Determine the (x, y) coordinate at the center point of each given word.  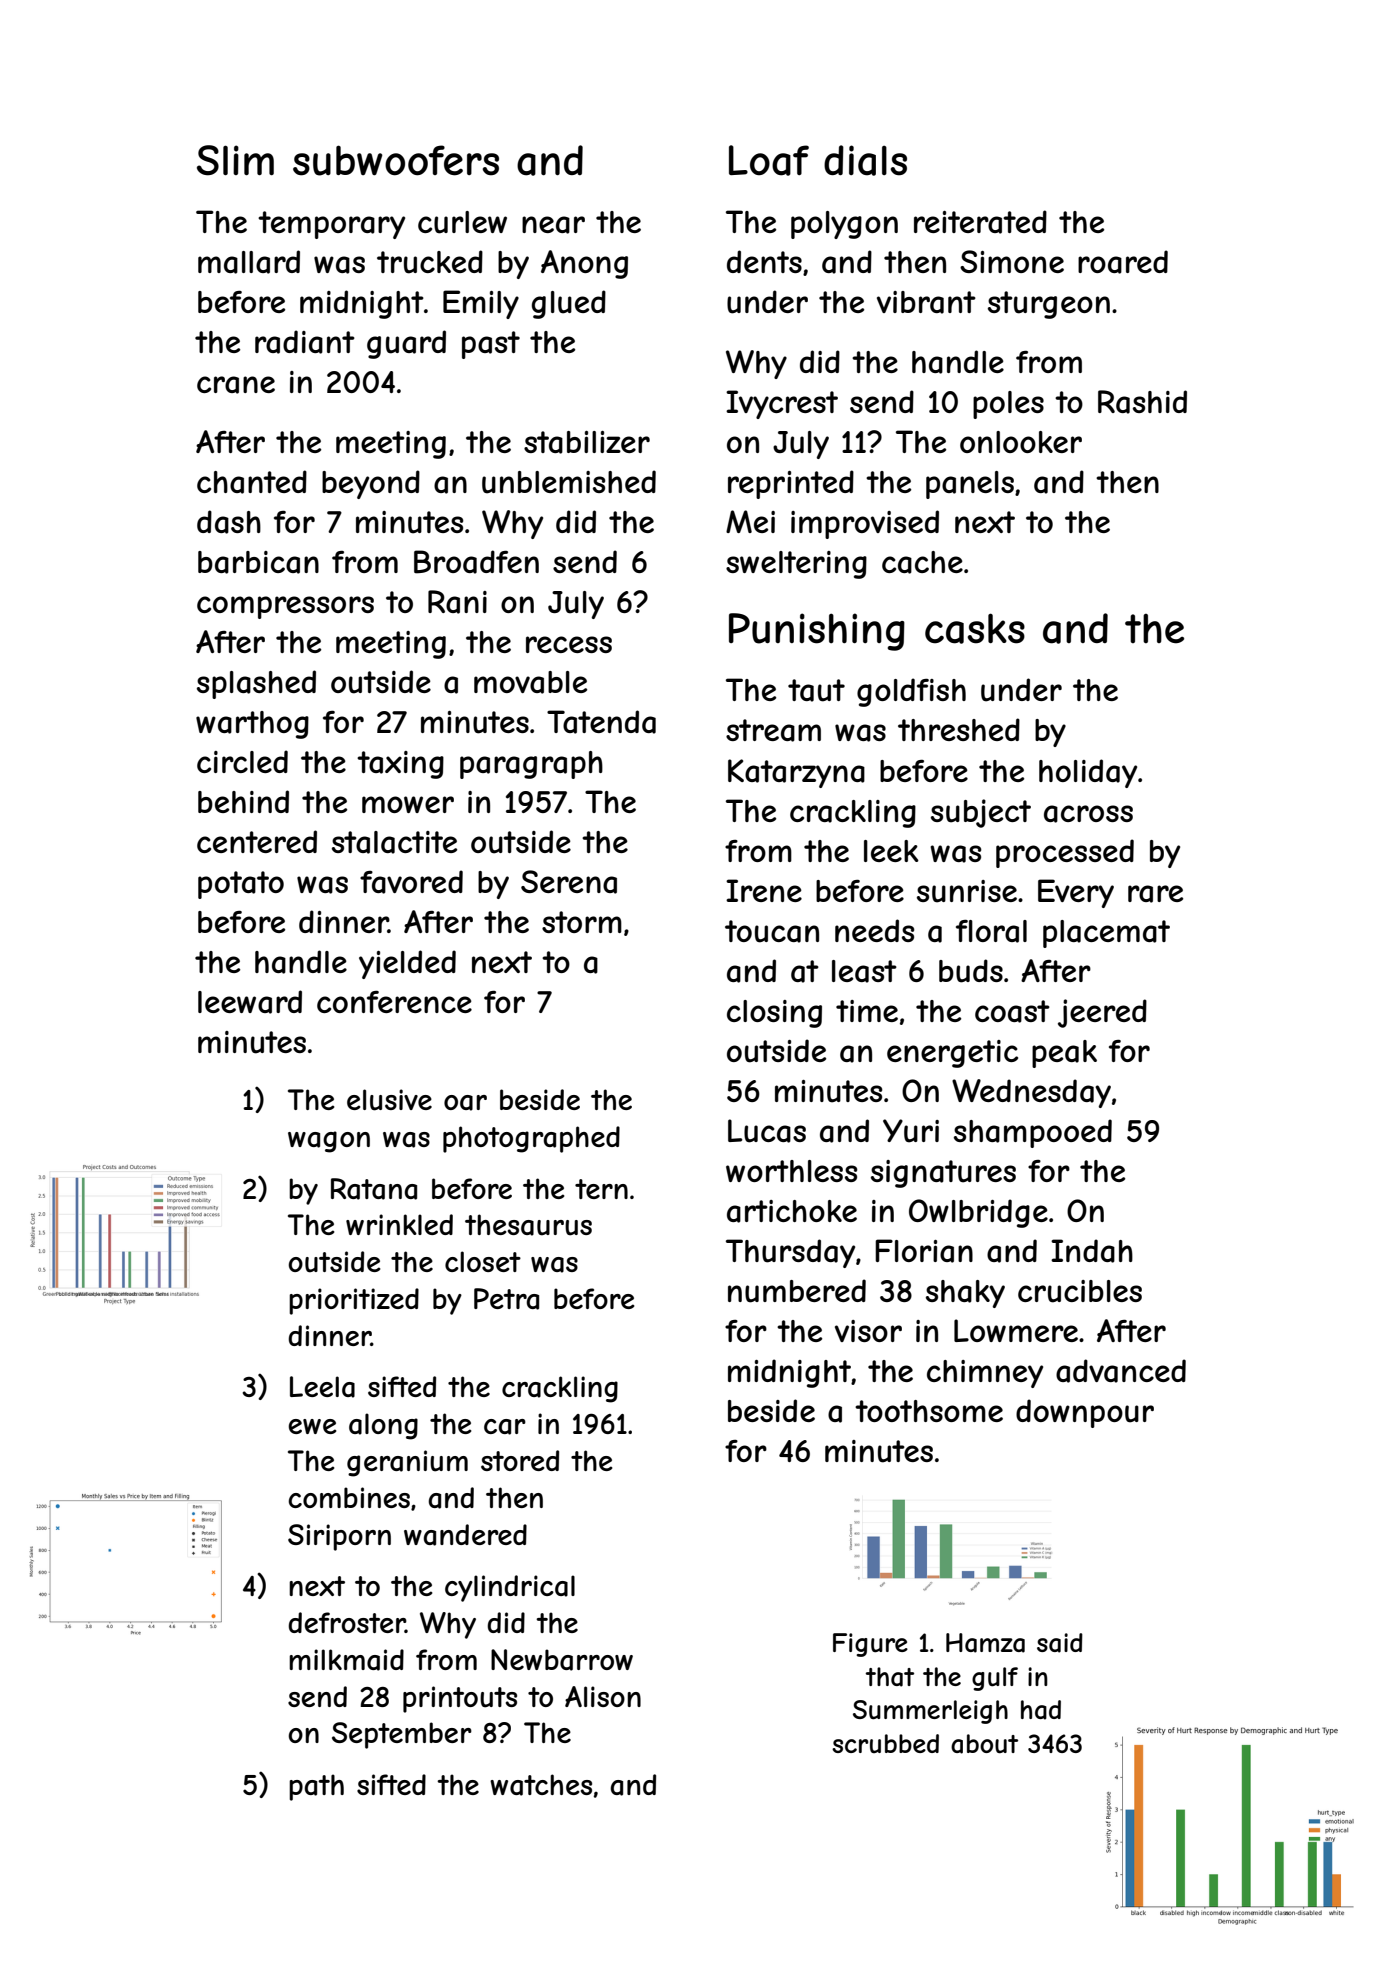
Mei (750, 521)
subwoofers (396, 160)
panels (970, 485)
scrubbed (885, 1743)
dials (865, 160)
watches (541, 1785)
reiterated (980, 222)
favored (411, 882)
